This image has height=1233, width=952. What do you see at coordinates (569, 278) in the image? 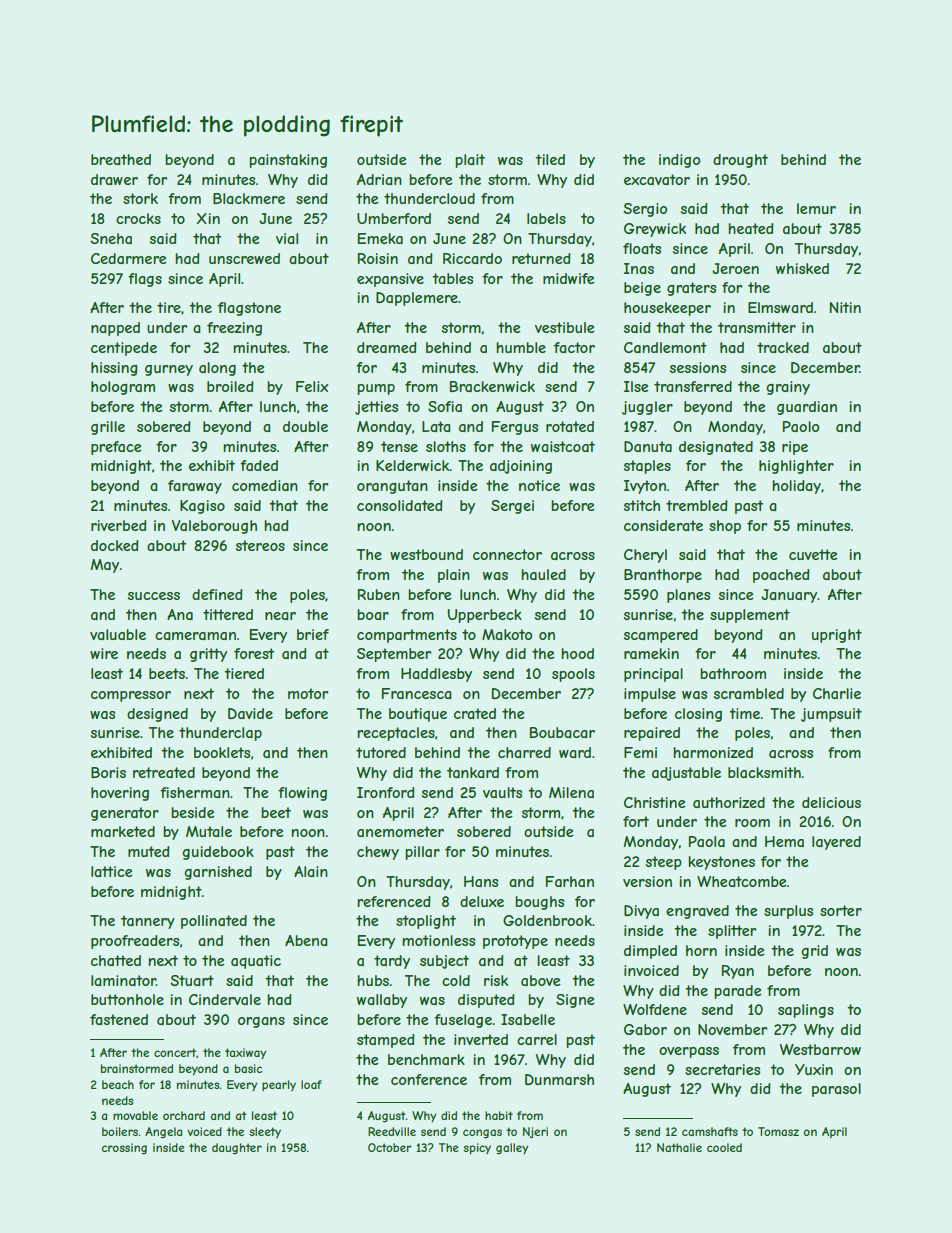
I see `midwife` at bounding box center [569, 278].
